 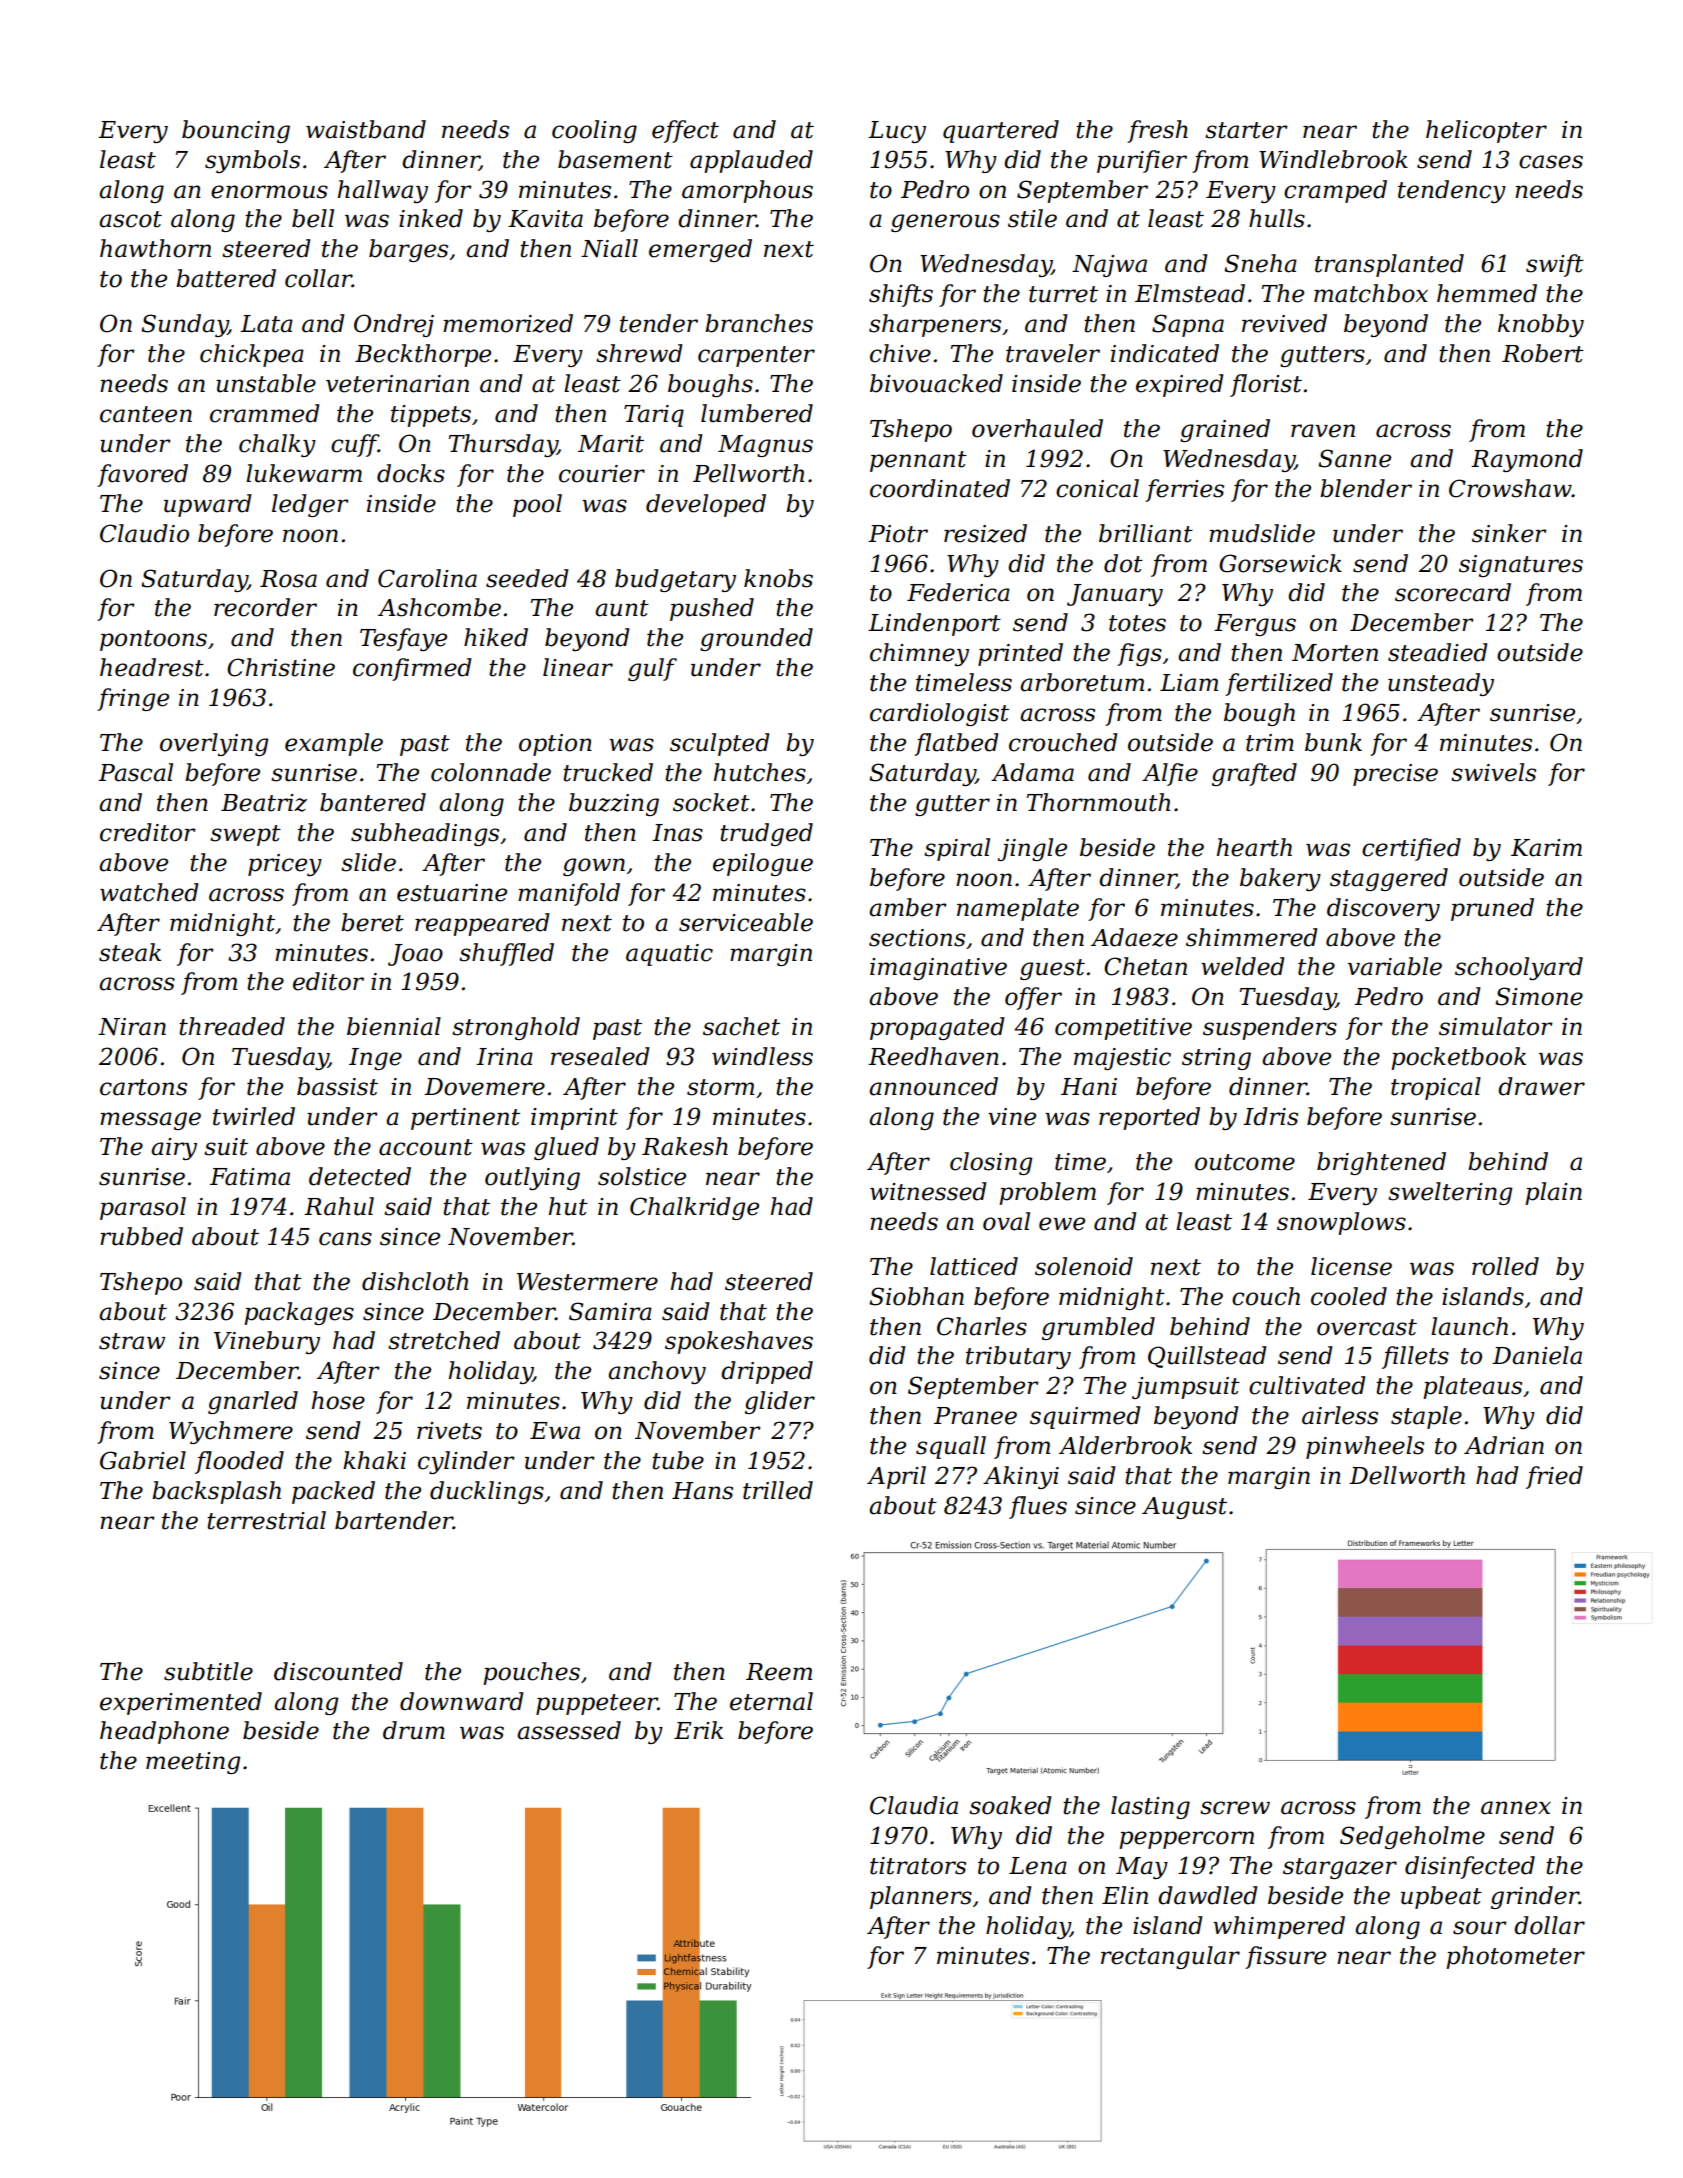 What do you see at coordinates (1515, 1957) in the image?
I see `photometer` at bounding box center [1515, 1957].
